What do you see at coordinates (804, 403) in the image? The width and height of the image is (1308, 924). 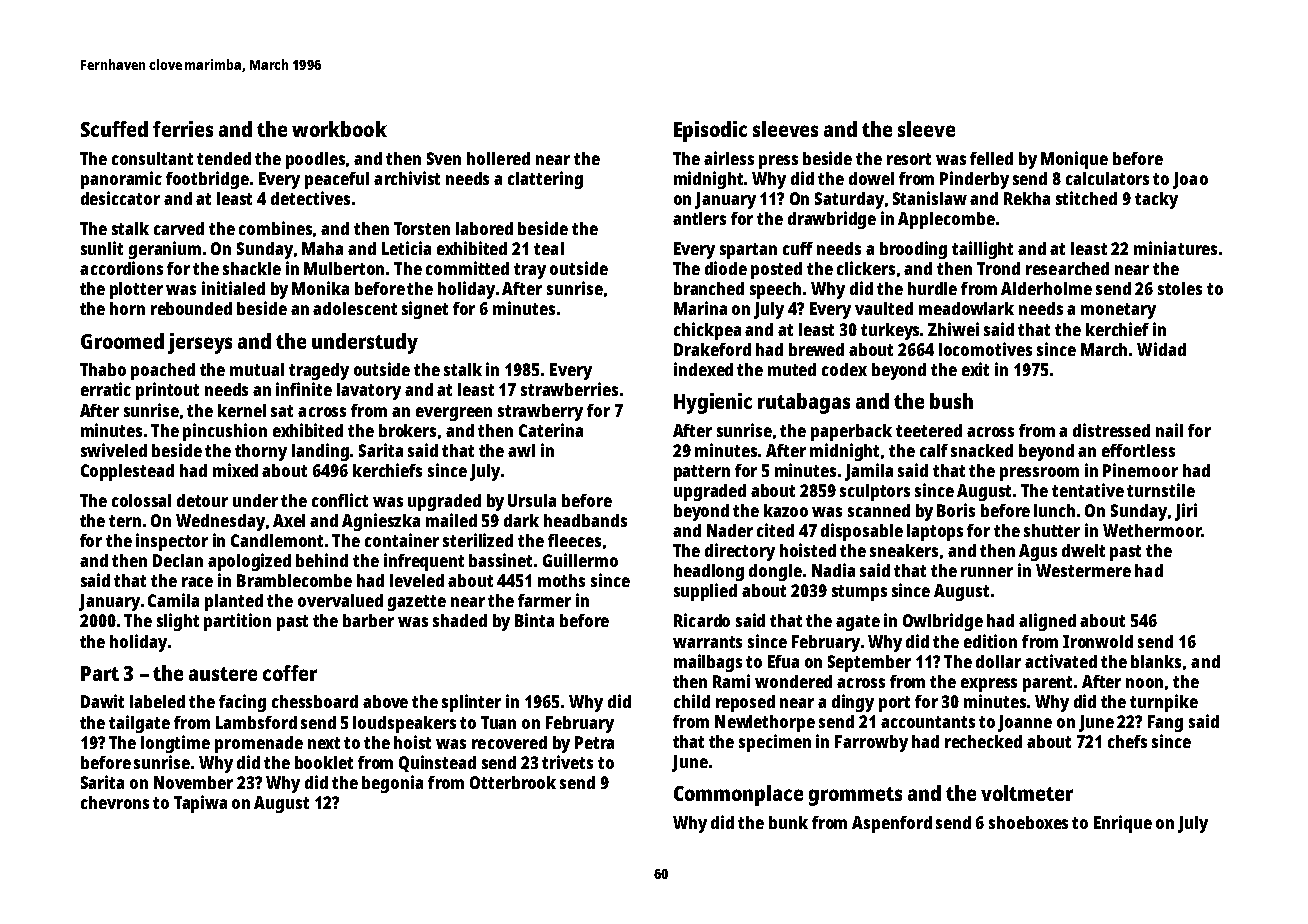 I see `rutabagas` at bounding box center [804, 403].
